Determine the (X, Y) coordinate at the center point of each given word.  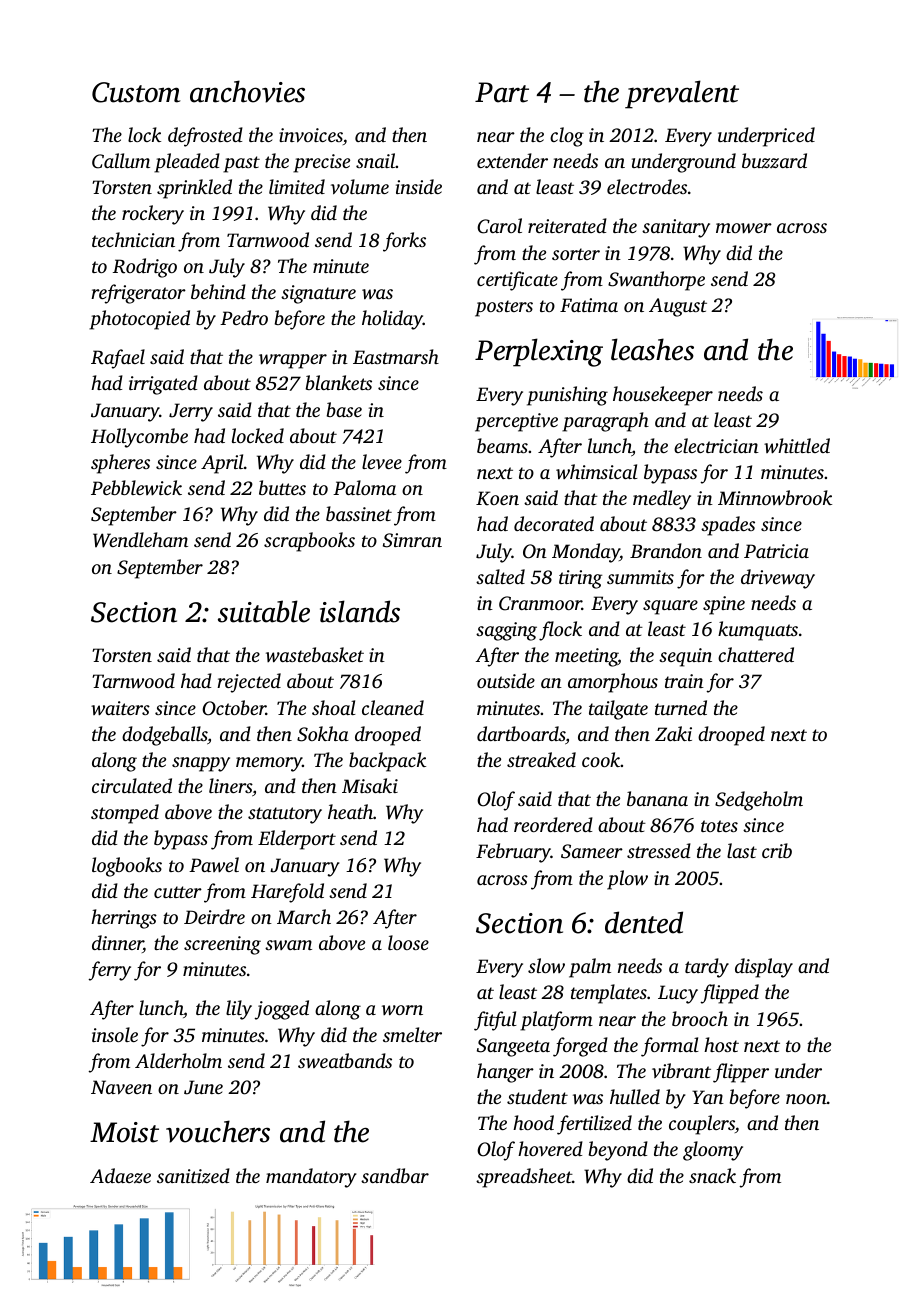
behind (218, 291)
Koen (497, 498)
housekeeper (663, 396)
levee (382, 461)
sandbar (395, 1175)
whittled (797, 445)
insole (115, 1034)
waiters (120, 708)
